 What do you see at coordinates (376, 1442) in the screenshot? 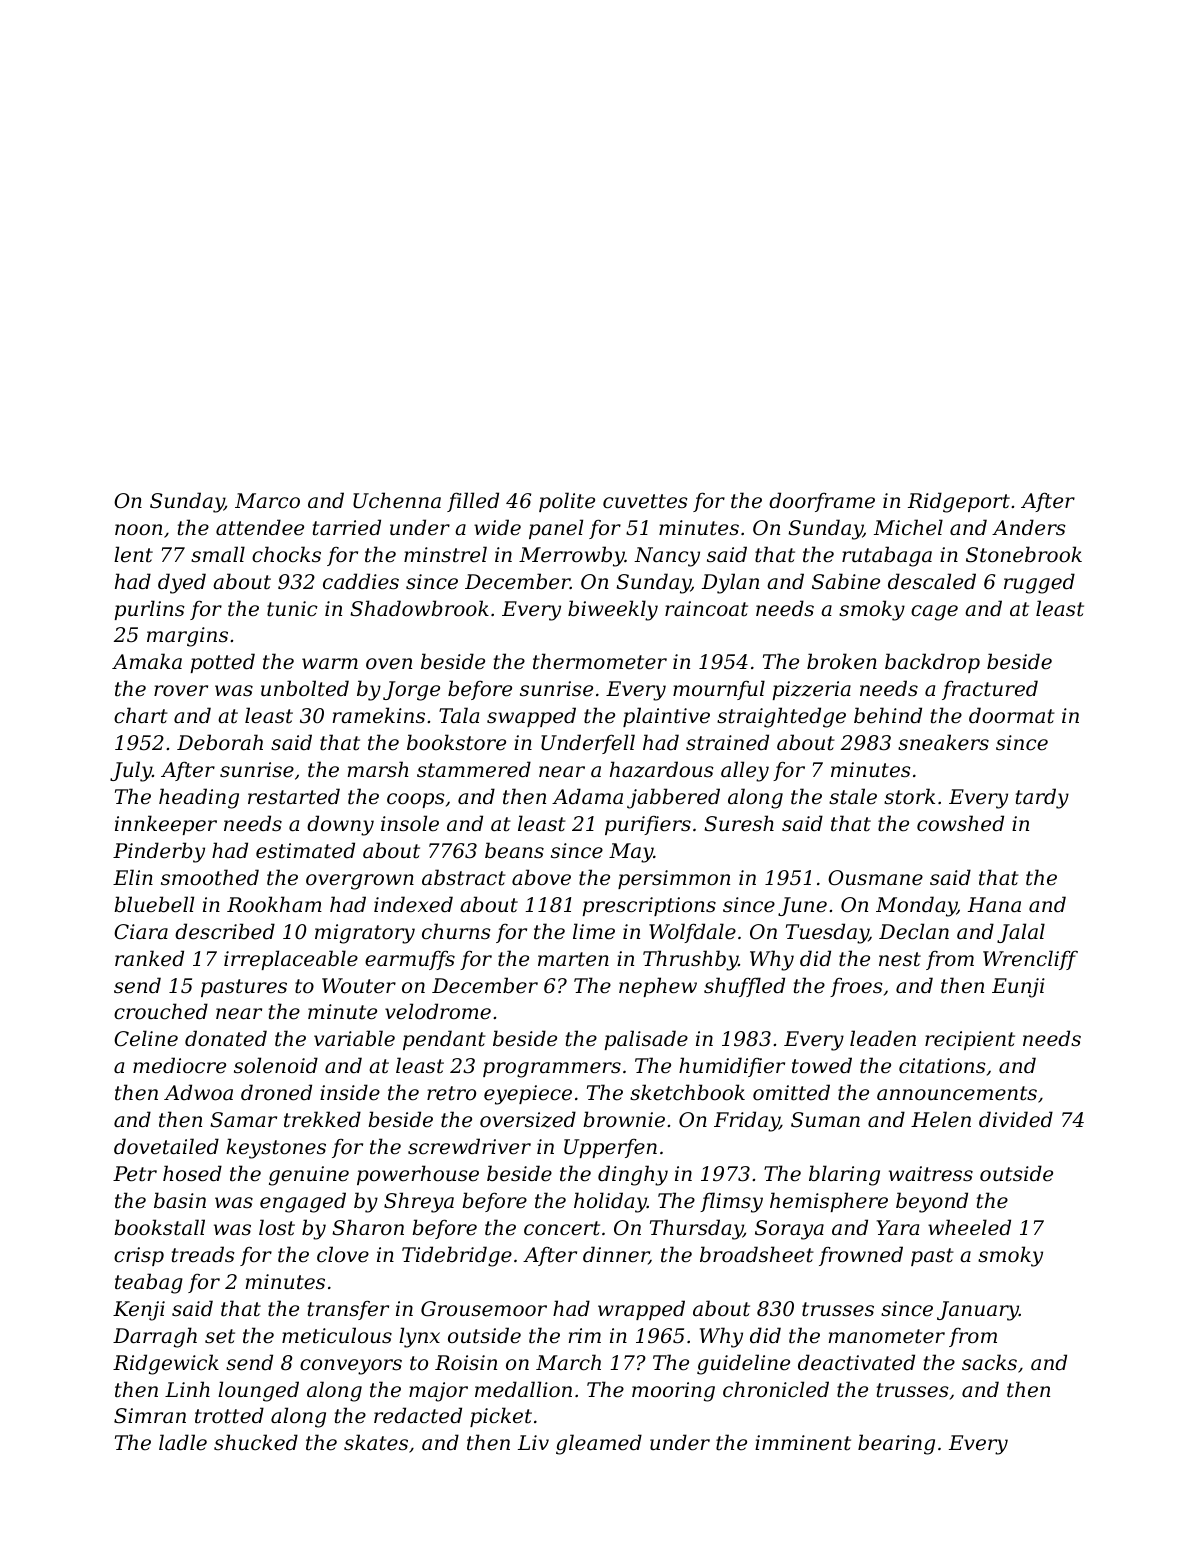
I see `skates` at bounding box center [376, 1442].
